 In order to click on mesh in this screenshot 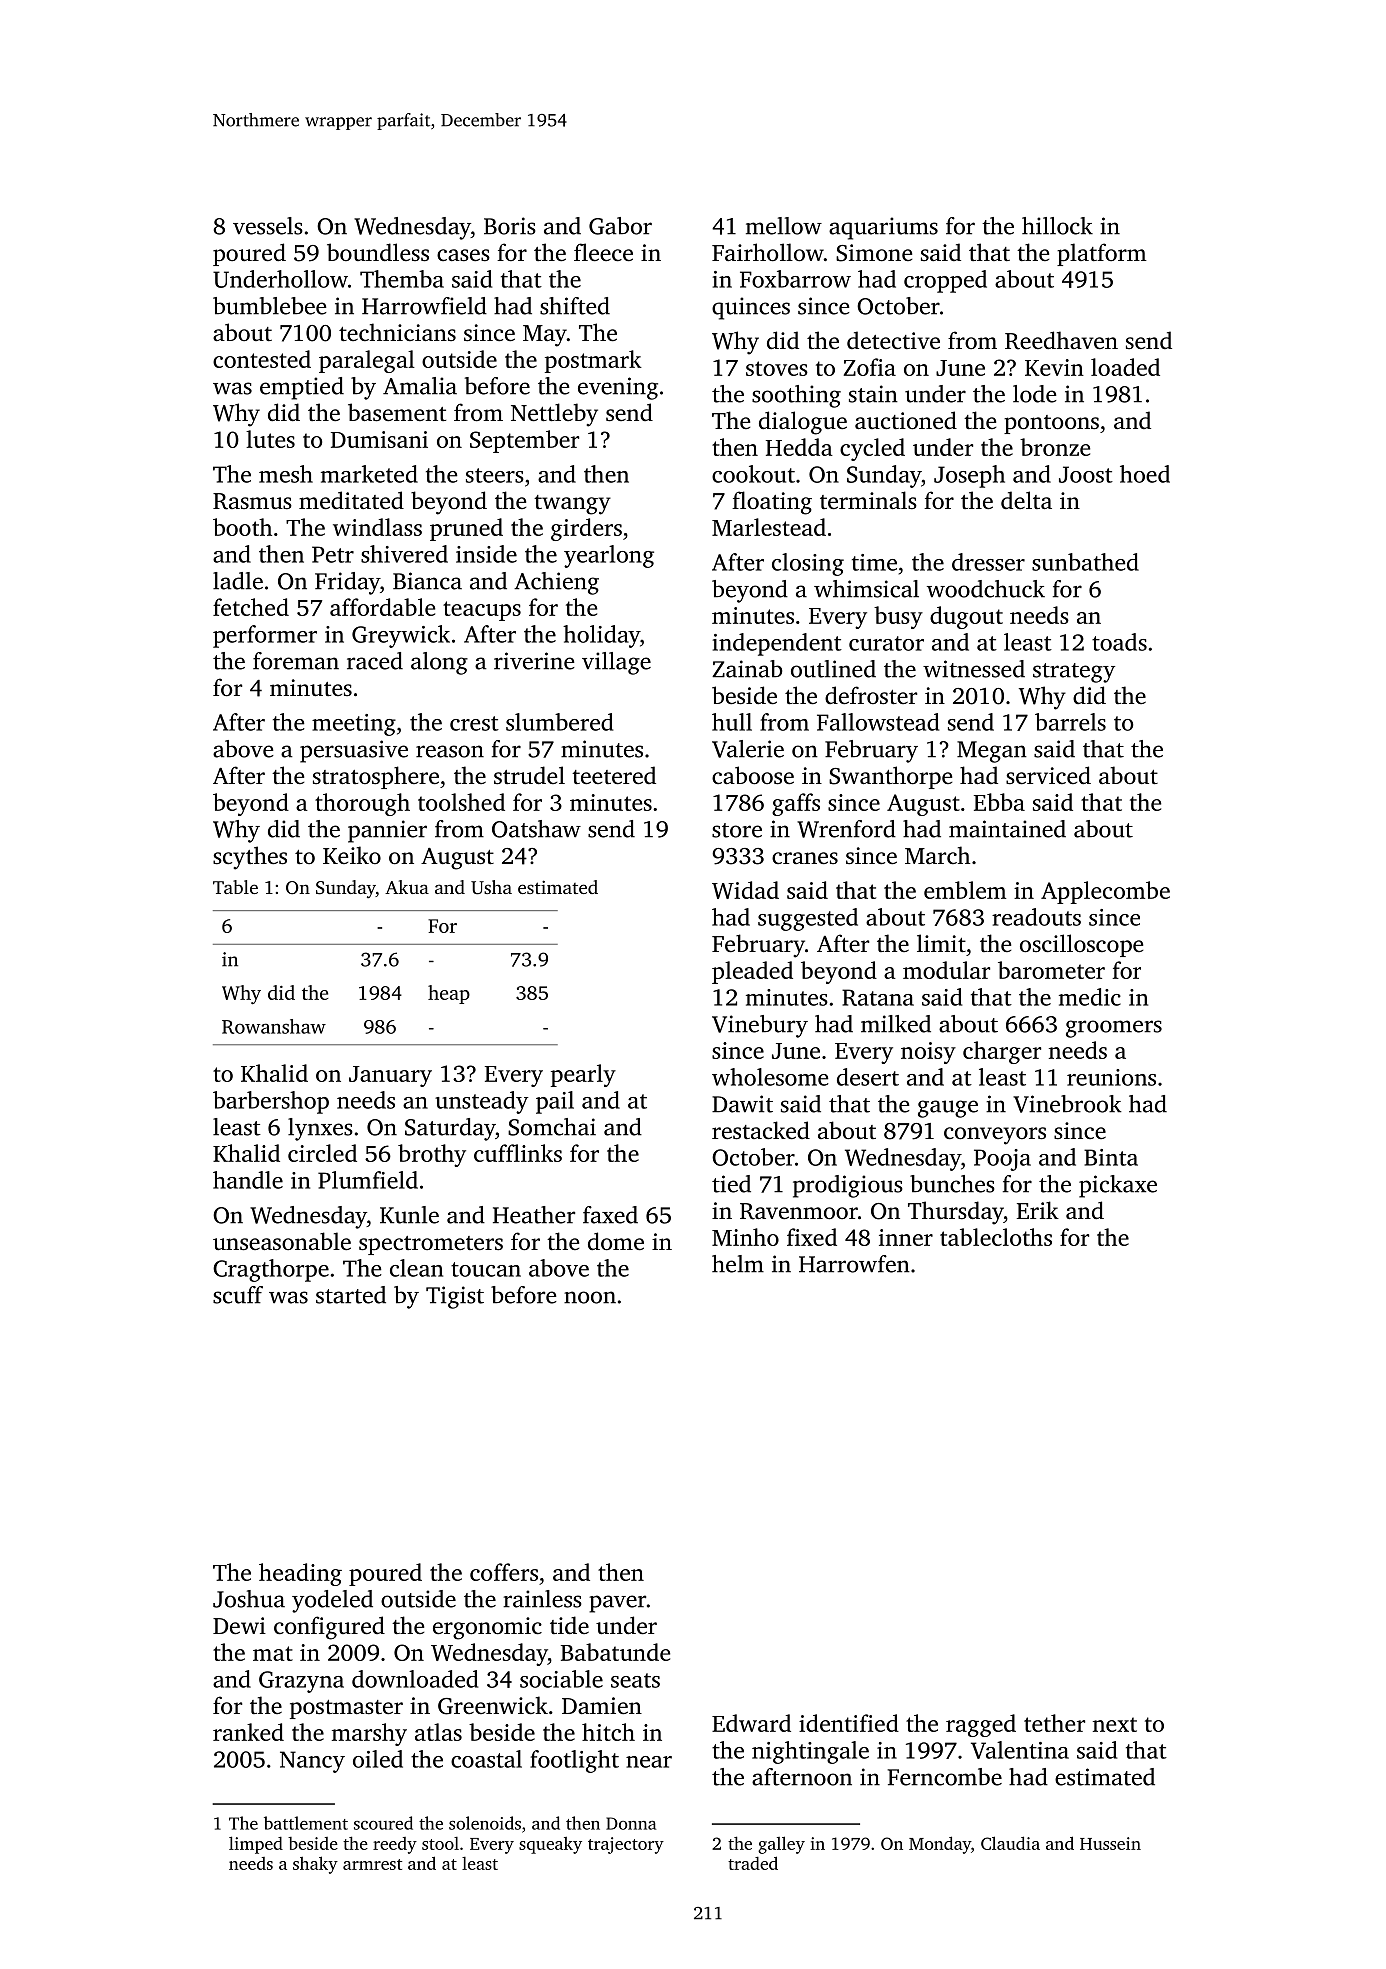, I will do `click(286, 474)`.
